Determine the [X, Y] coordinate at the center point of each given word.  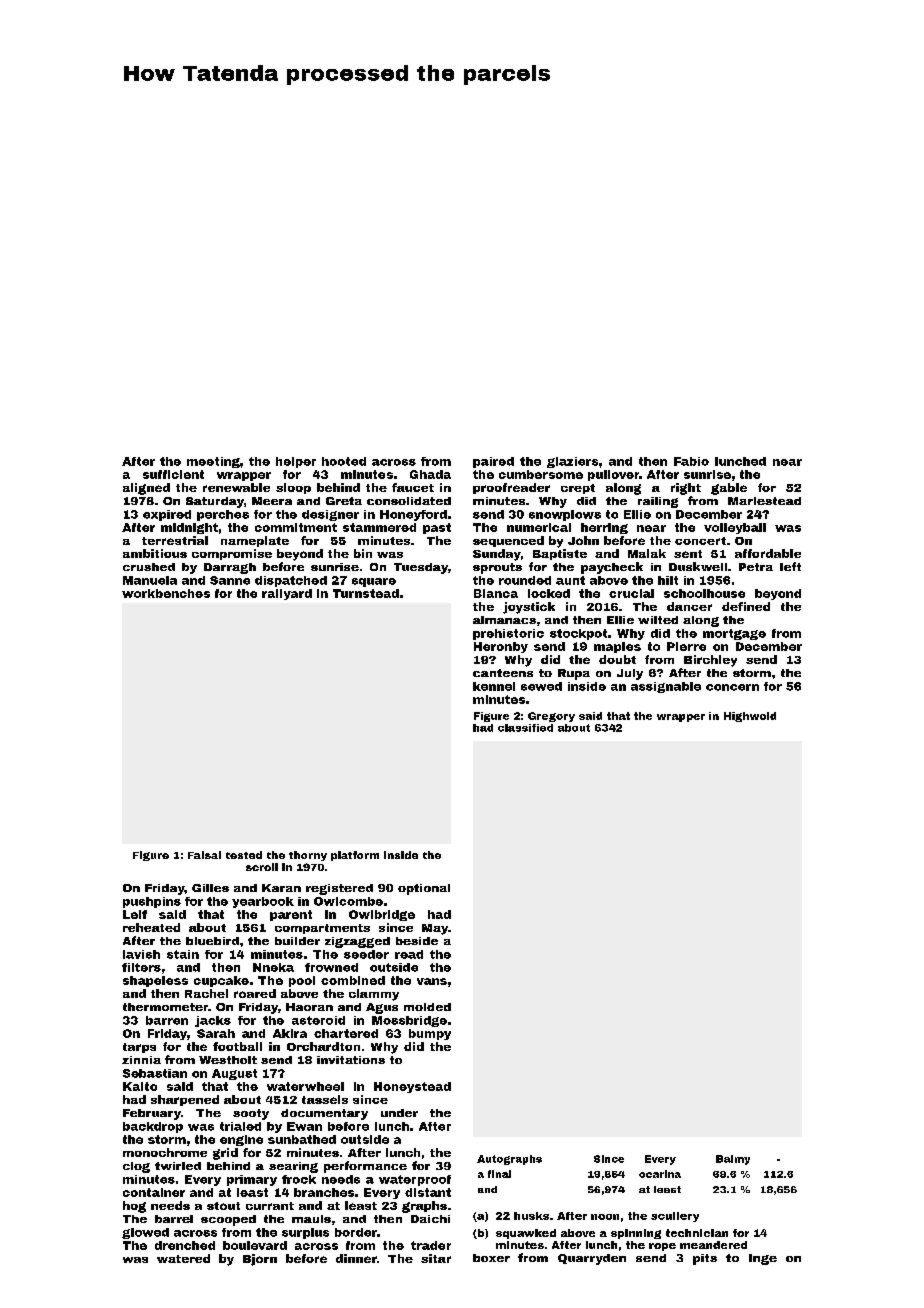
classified [525, 728]
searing [293, 1167]
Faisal [204, 855]
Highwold [750, 717]
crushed [149, 567]
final [499, 1174]
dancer [689, 606]
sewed [541, 686]
